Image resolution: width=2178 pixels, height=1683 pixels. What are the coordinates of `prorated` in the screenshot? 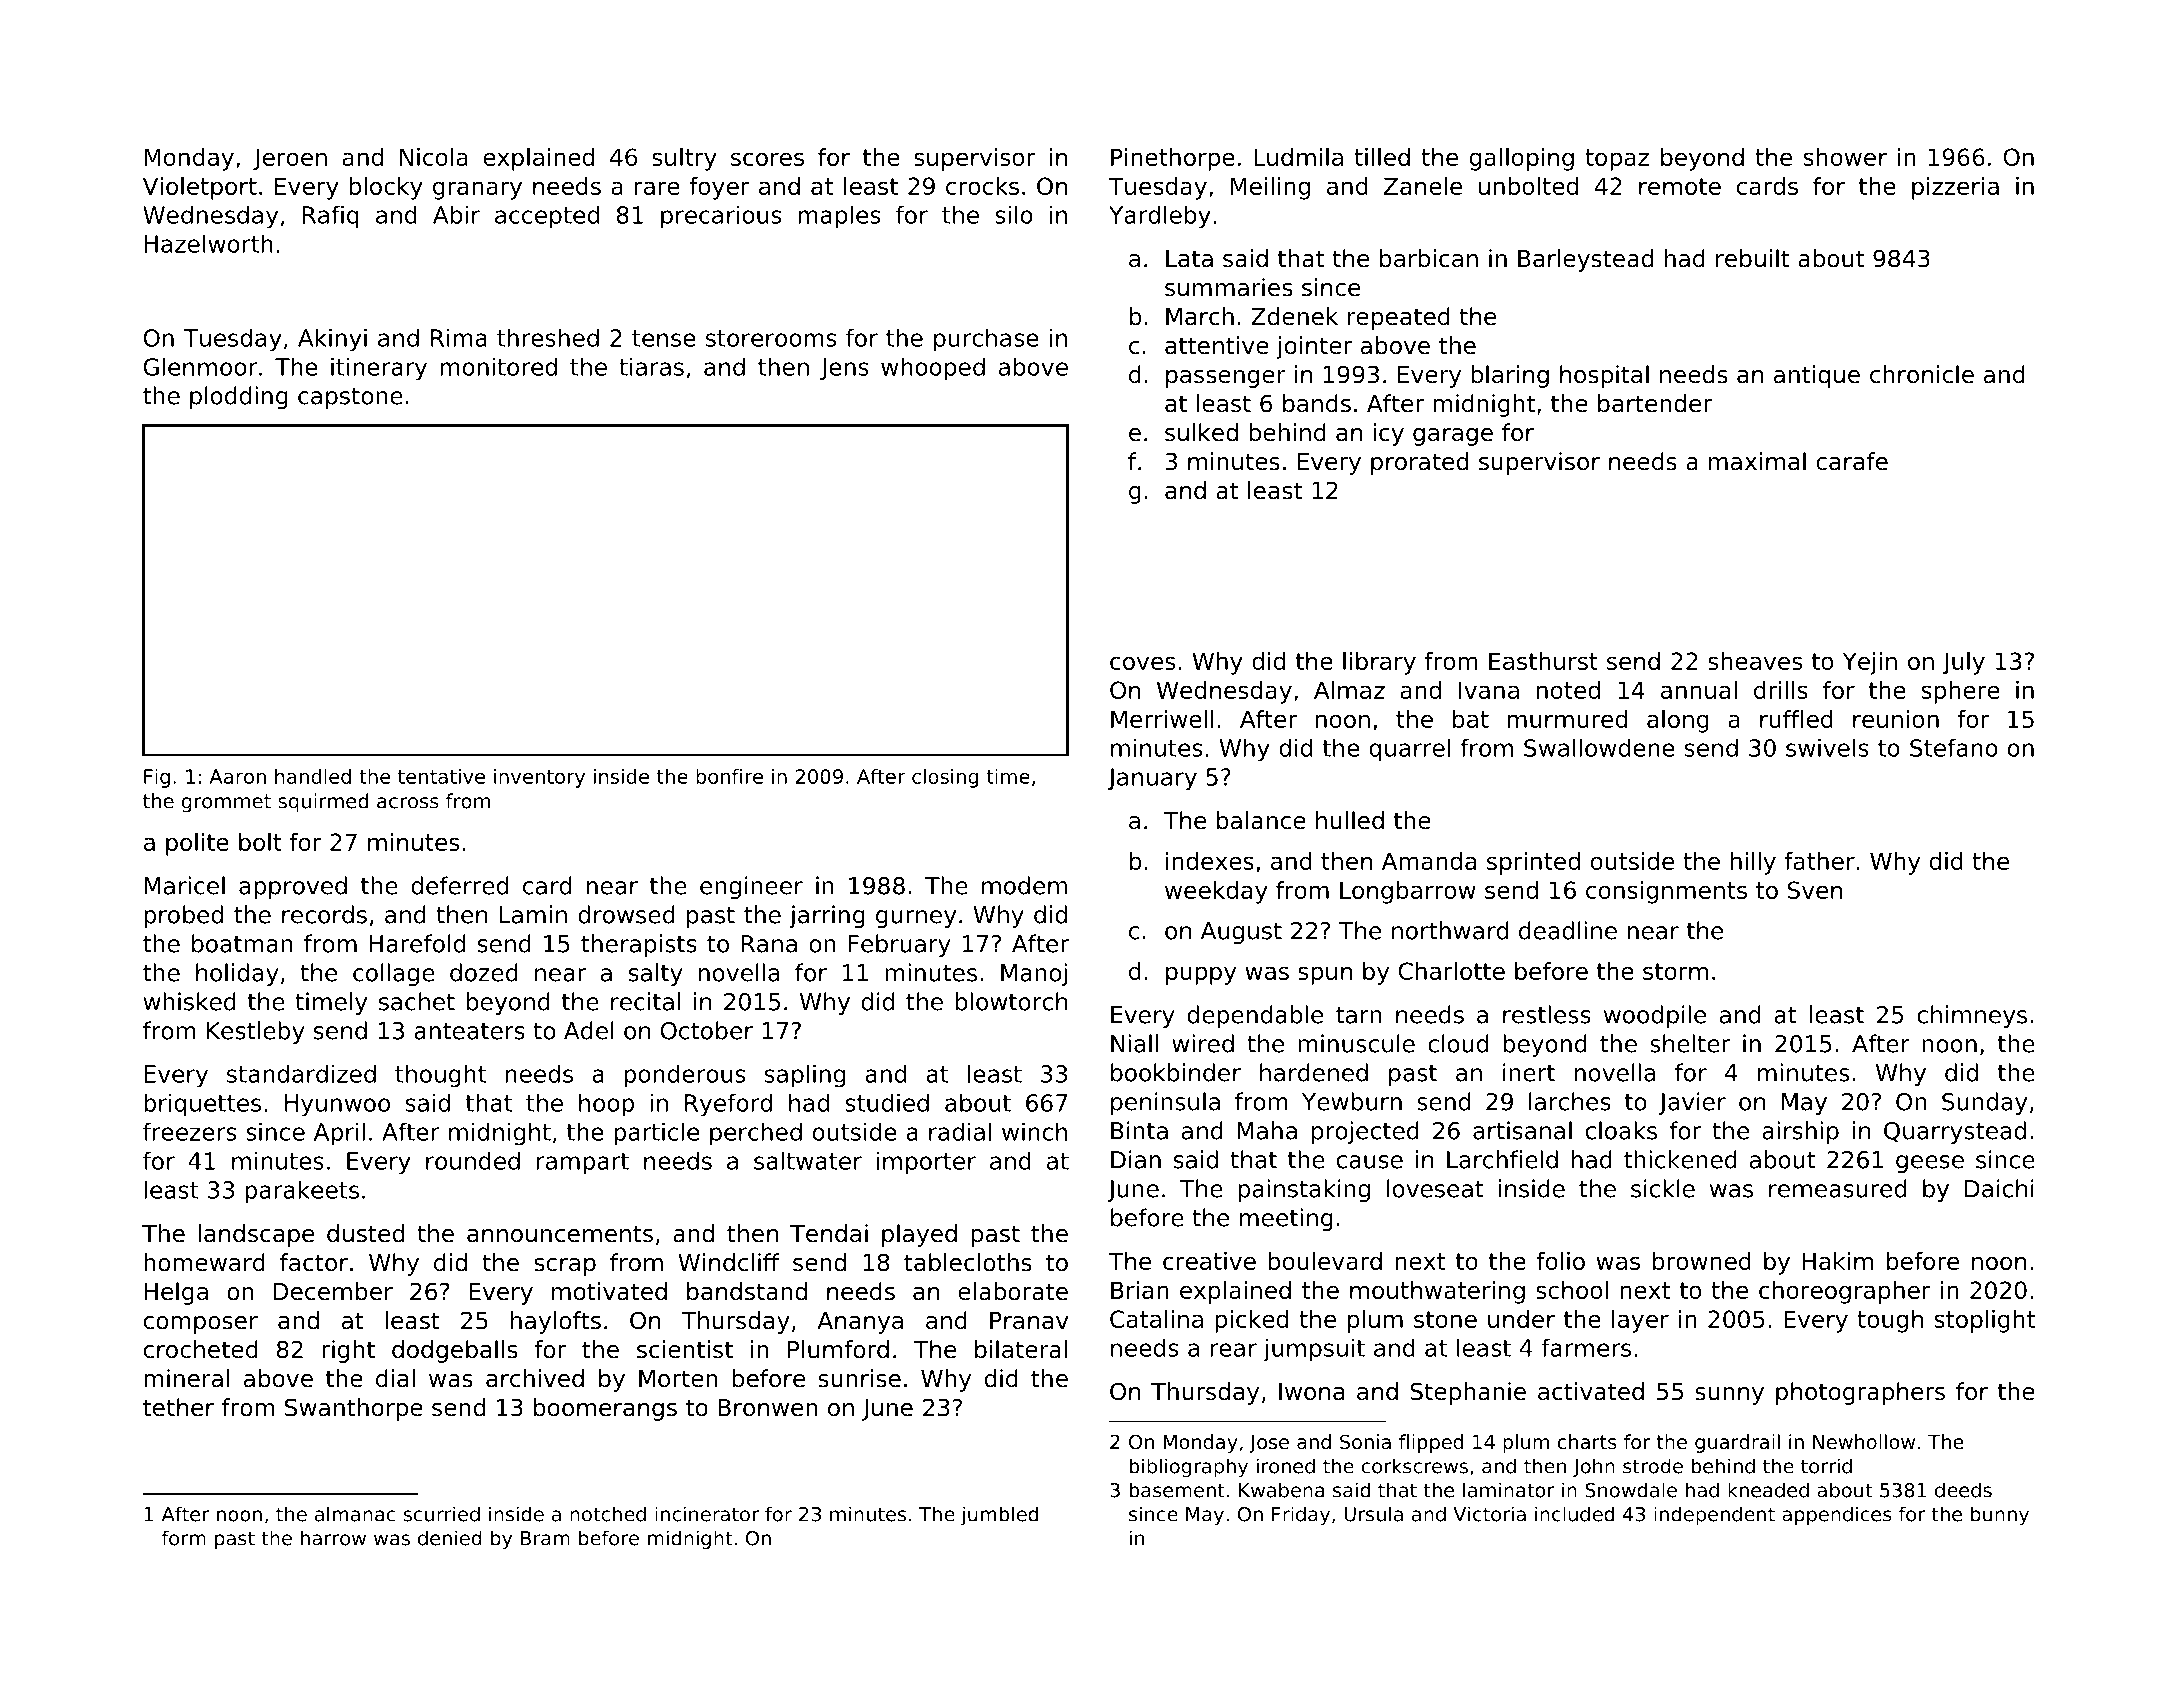 It's located at (1419, 463).
